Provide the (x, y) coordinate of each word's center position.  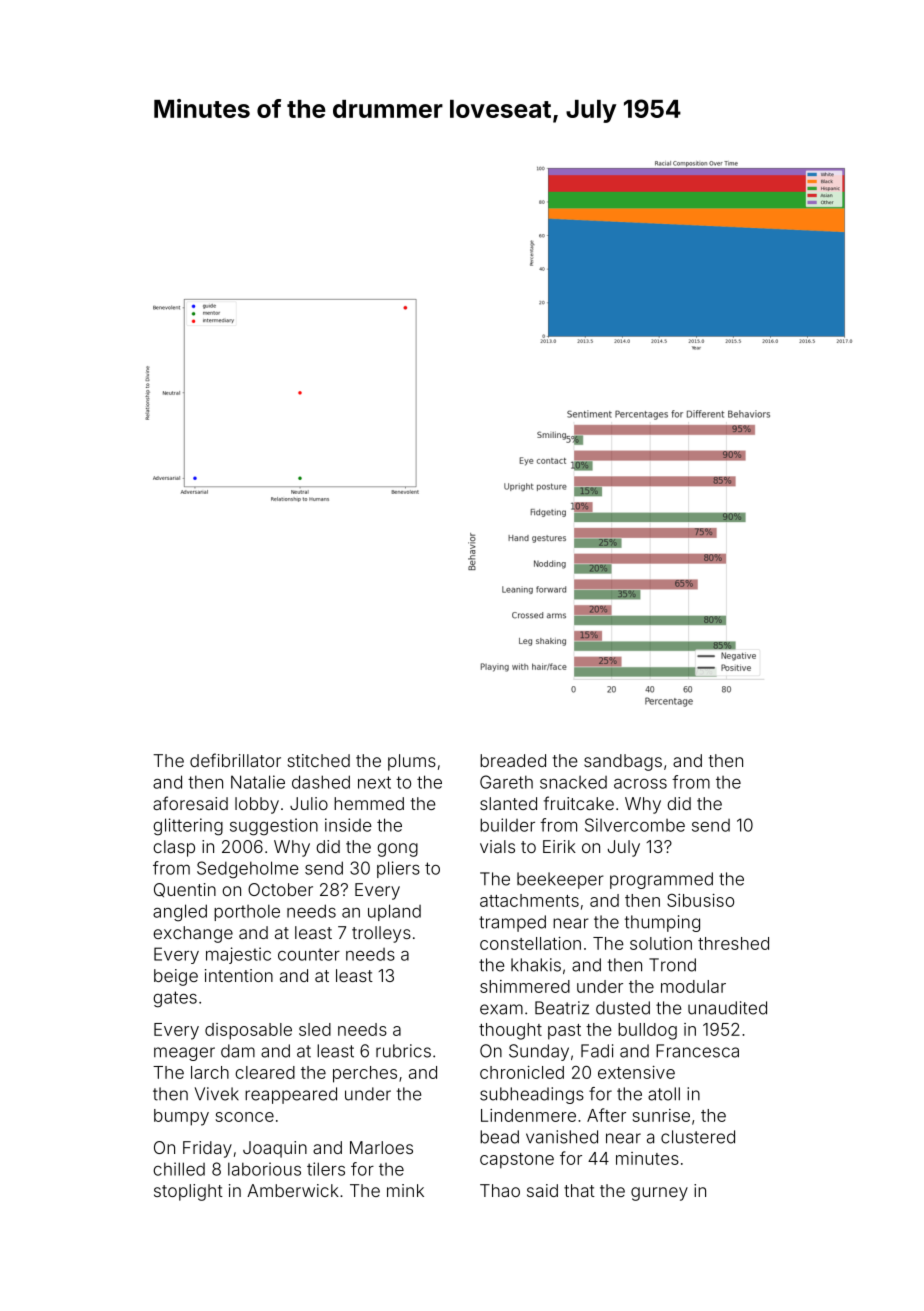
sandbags (623, 762)
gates (175, 999)
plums (412, 762)
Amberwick (293, 1190)
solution (661, 943)
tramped (512, 923)
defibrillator (235, 760)
